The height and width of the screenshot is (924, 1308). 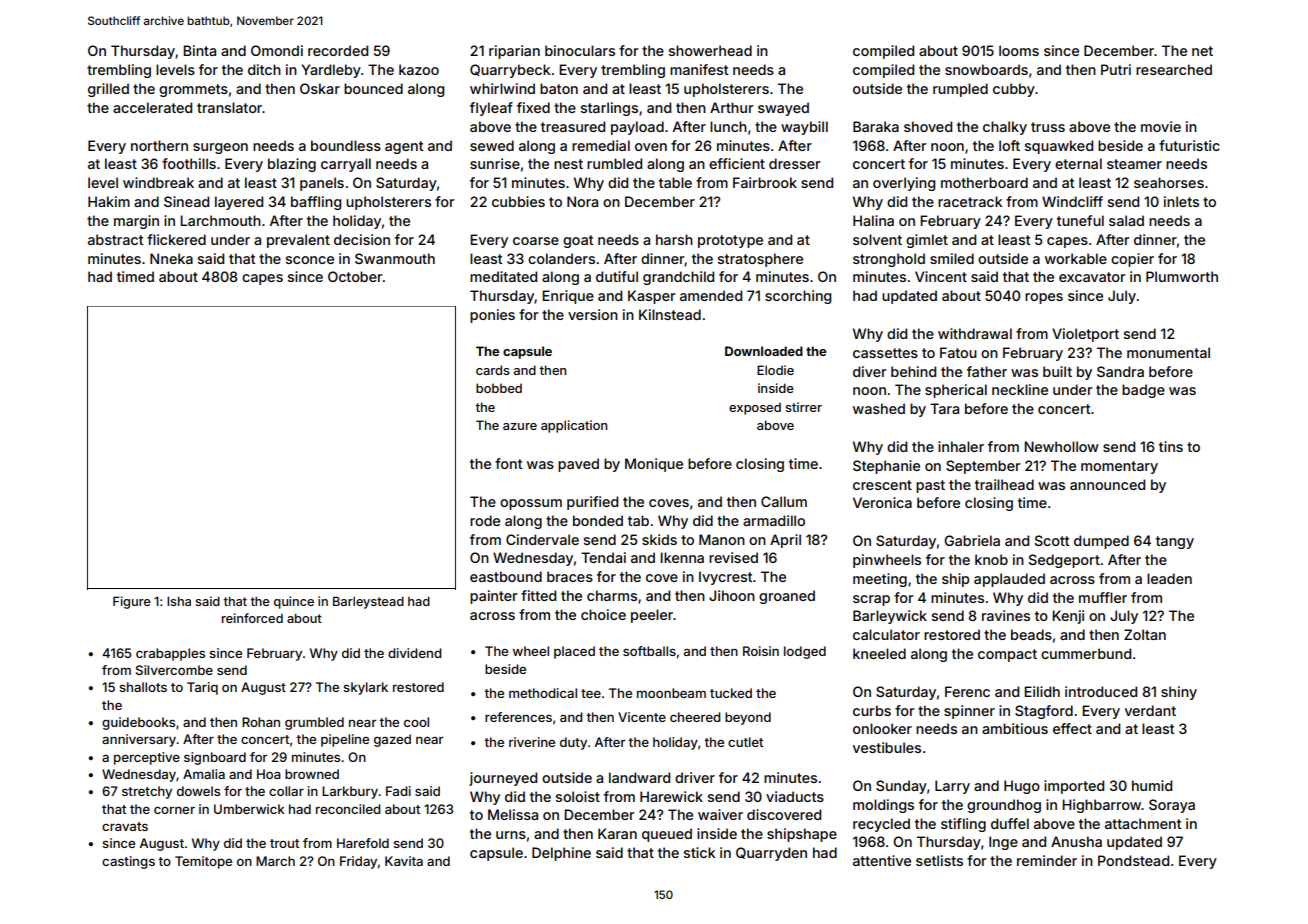 What do you see at coordinates (128, 862) in the screenshot?
I see `castings` at bounding box center [128, 862].
